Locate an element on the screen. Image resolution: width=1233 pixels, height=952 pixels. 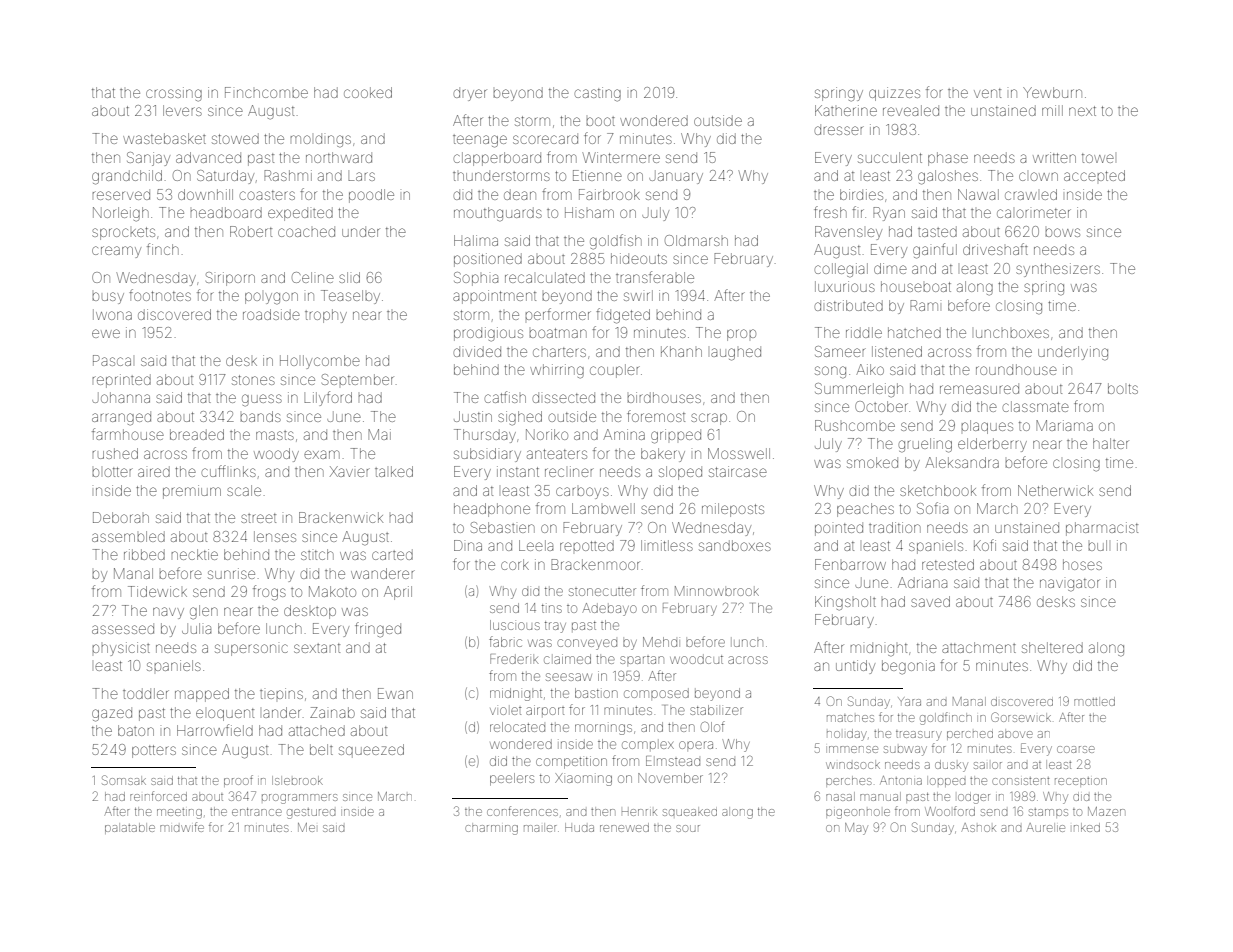
listened is located at coordinates (897, 351).
